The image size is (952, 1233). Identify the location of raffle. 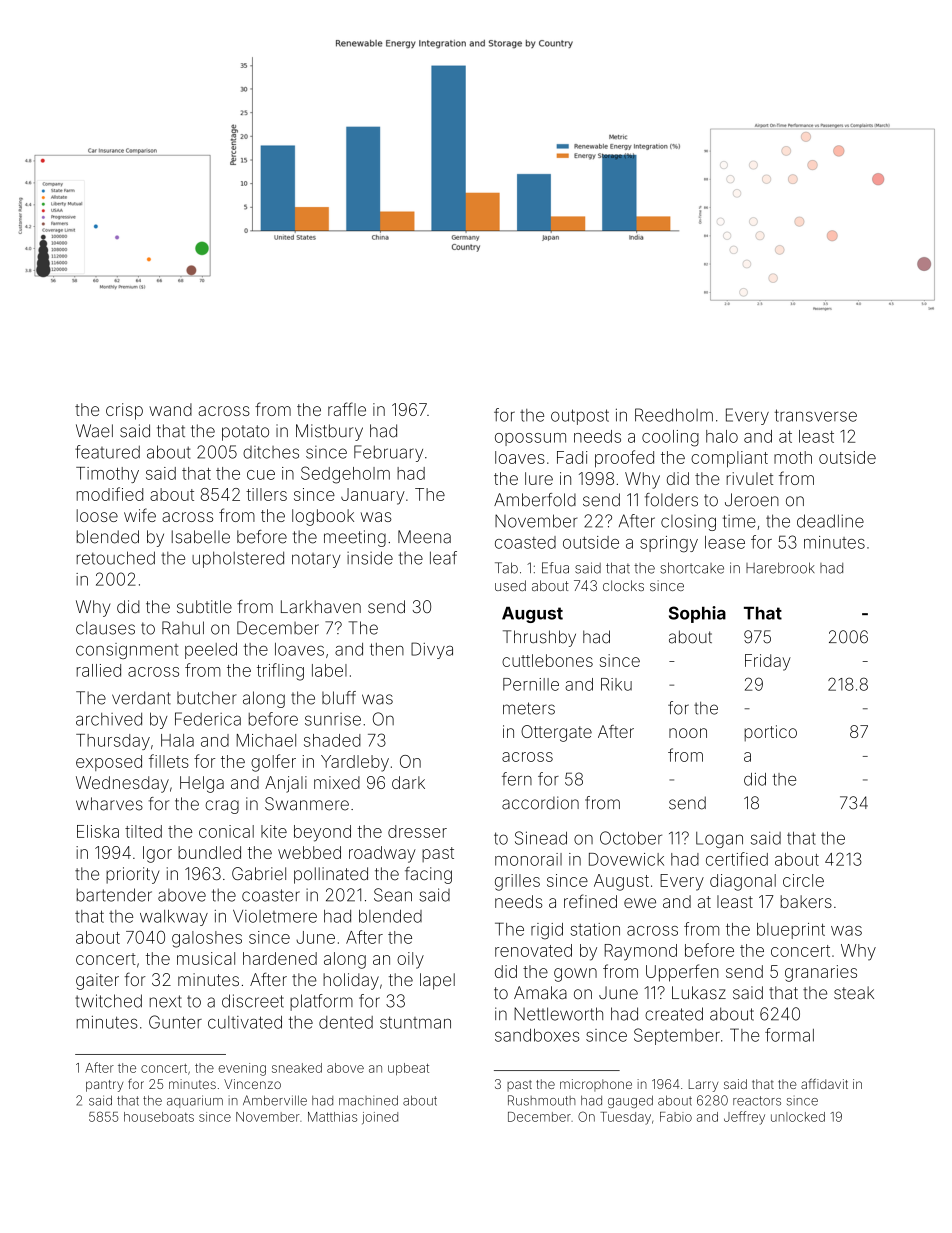
(347, 409).
